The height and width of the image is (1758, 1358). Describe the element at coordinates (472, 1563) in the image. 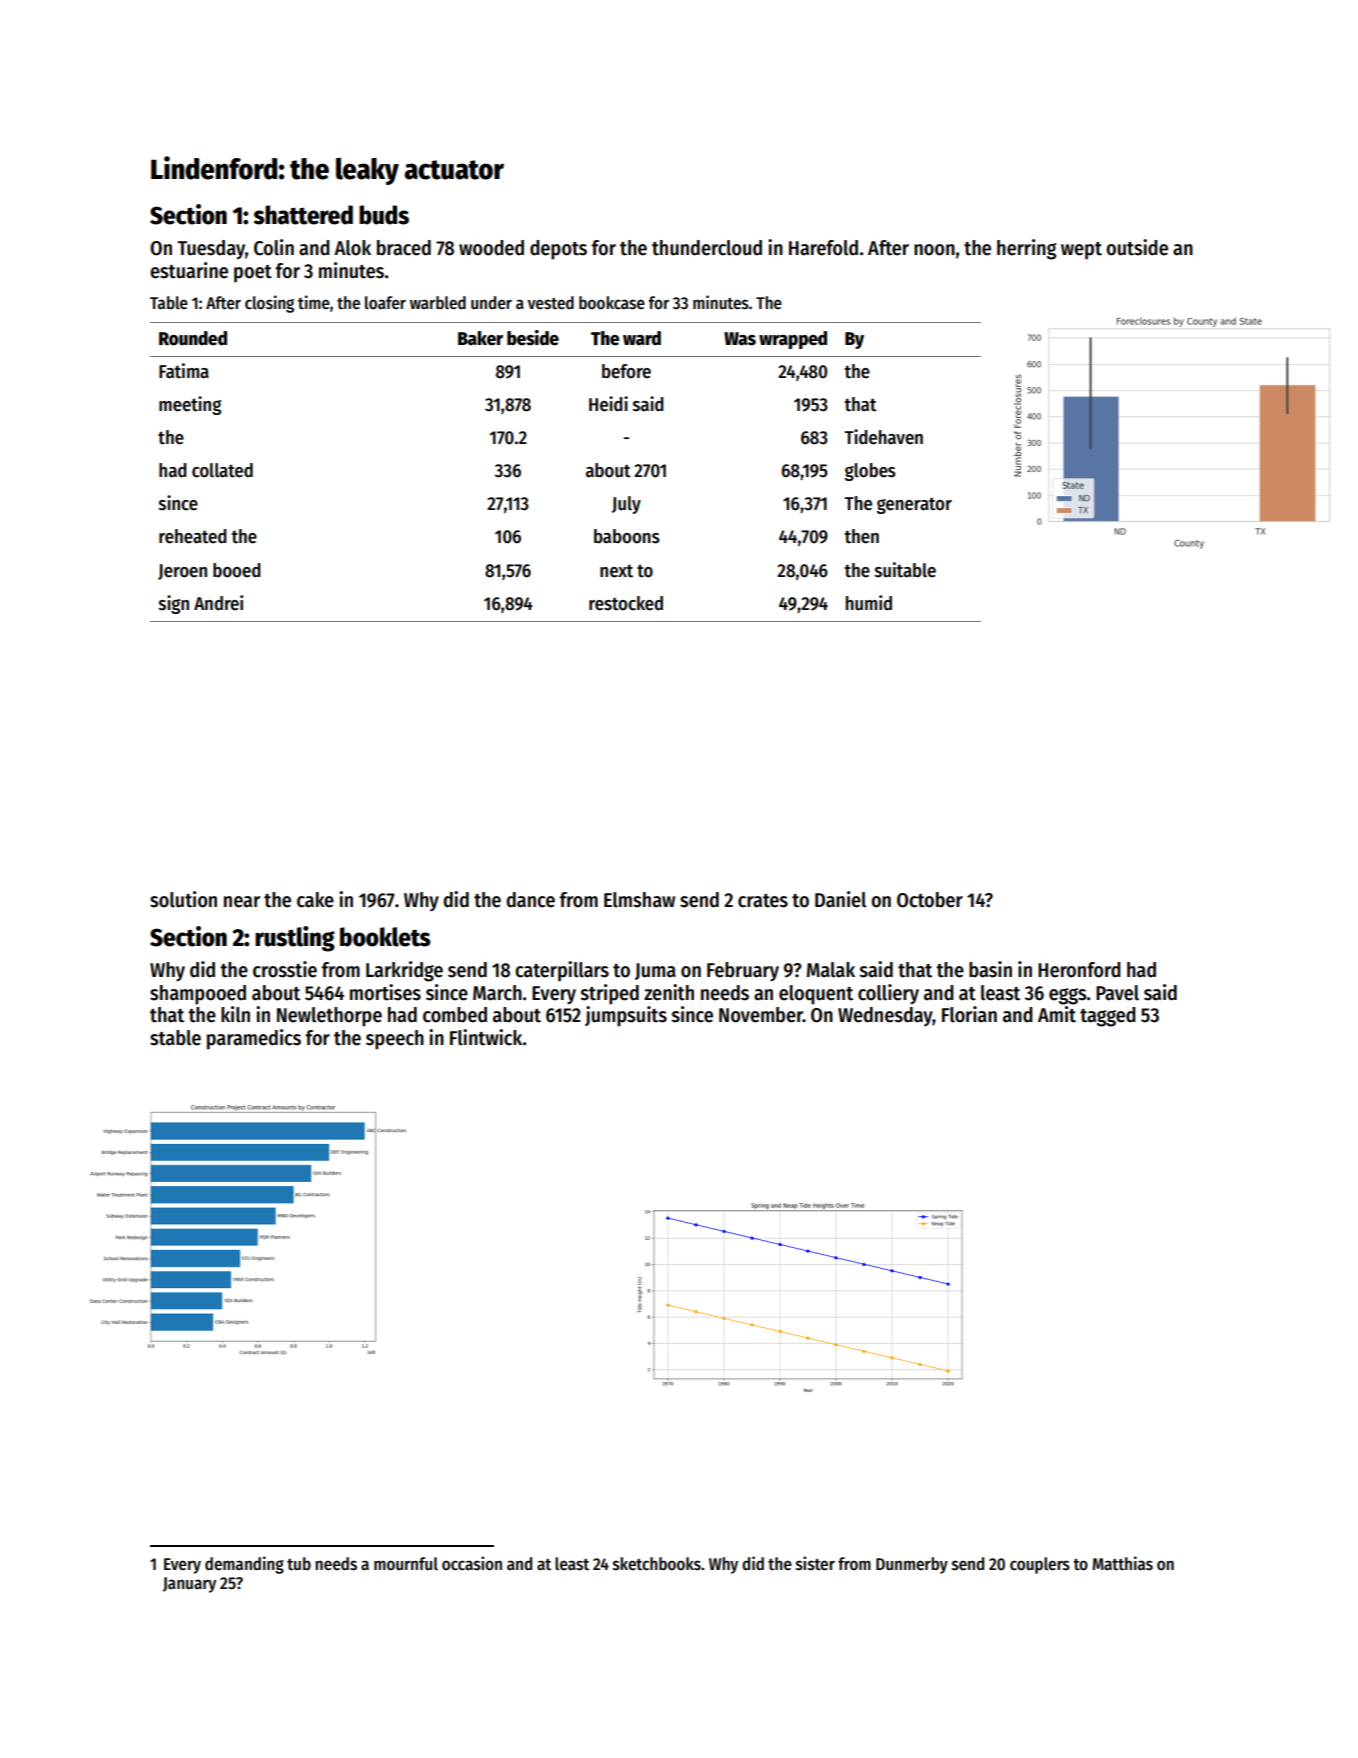

I see `occasion` at that location.
